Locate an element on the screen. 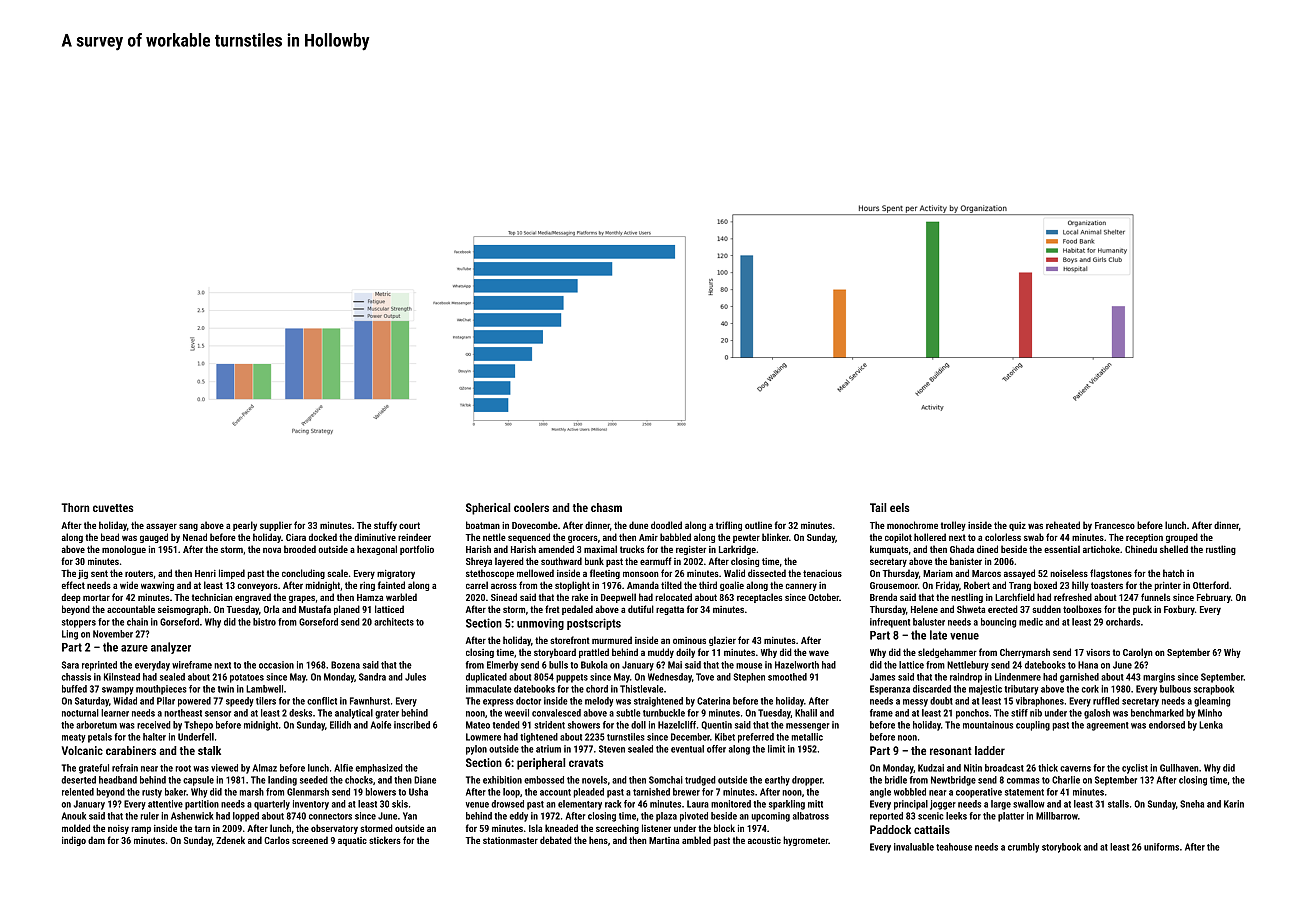 The width and height of the screenshot is (1308, 924). technician is located at coordinates (212, 597).
